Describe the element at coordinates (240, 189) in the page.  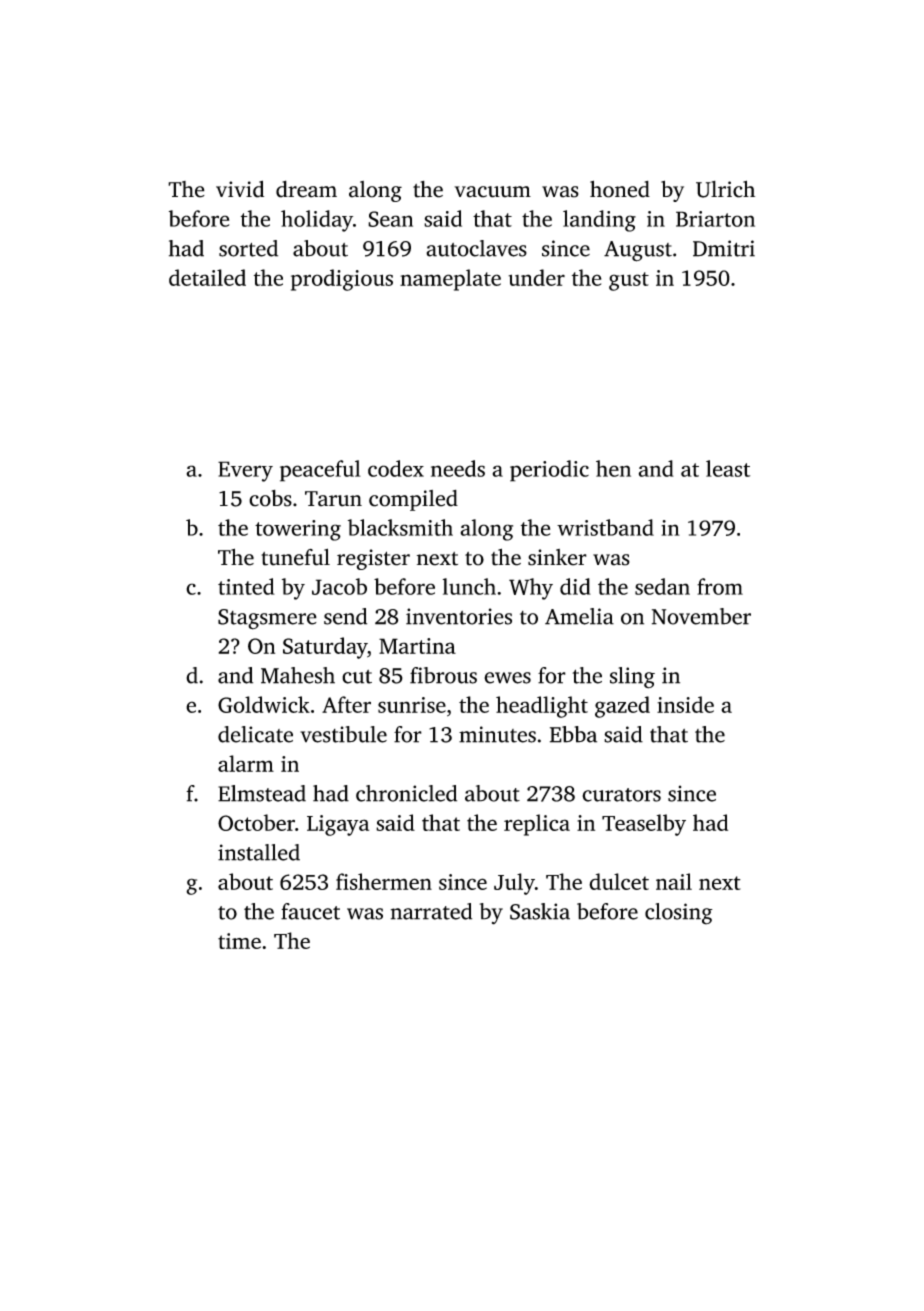
I see `vivid` at that location.
